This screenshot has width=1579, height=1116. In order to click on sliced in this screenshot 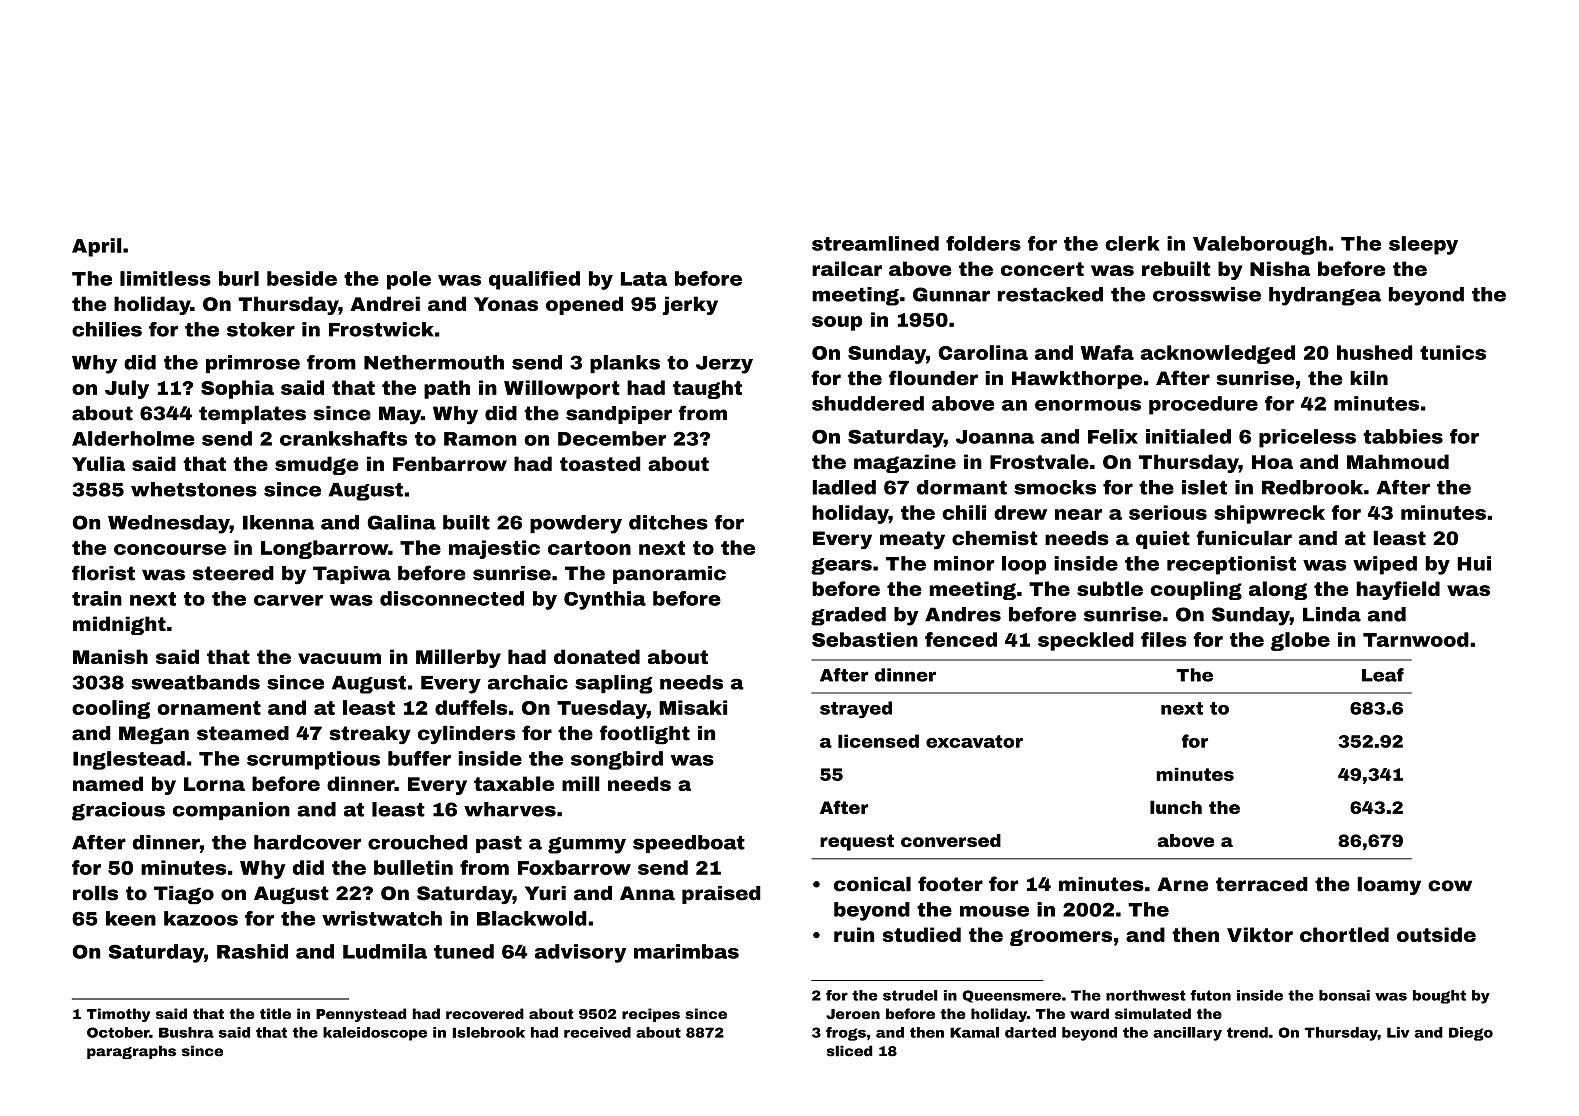, I will do `click(849, 1051)`.
